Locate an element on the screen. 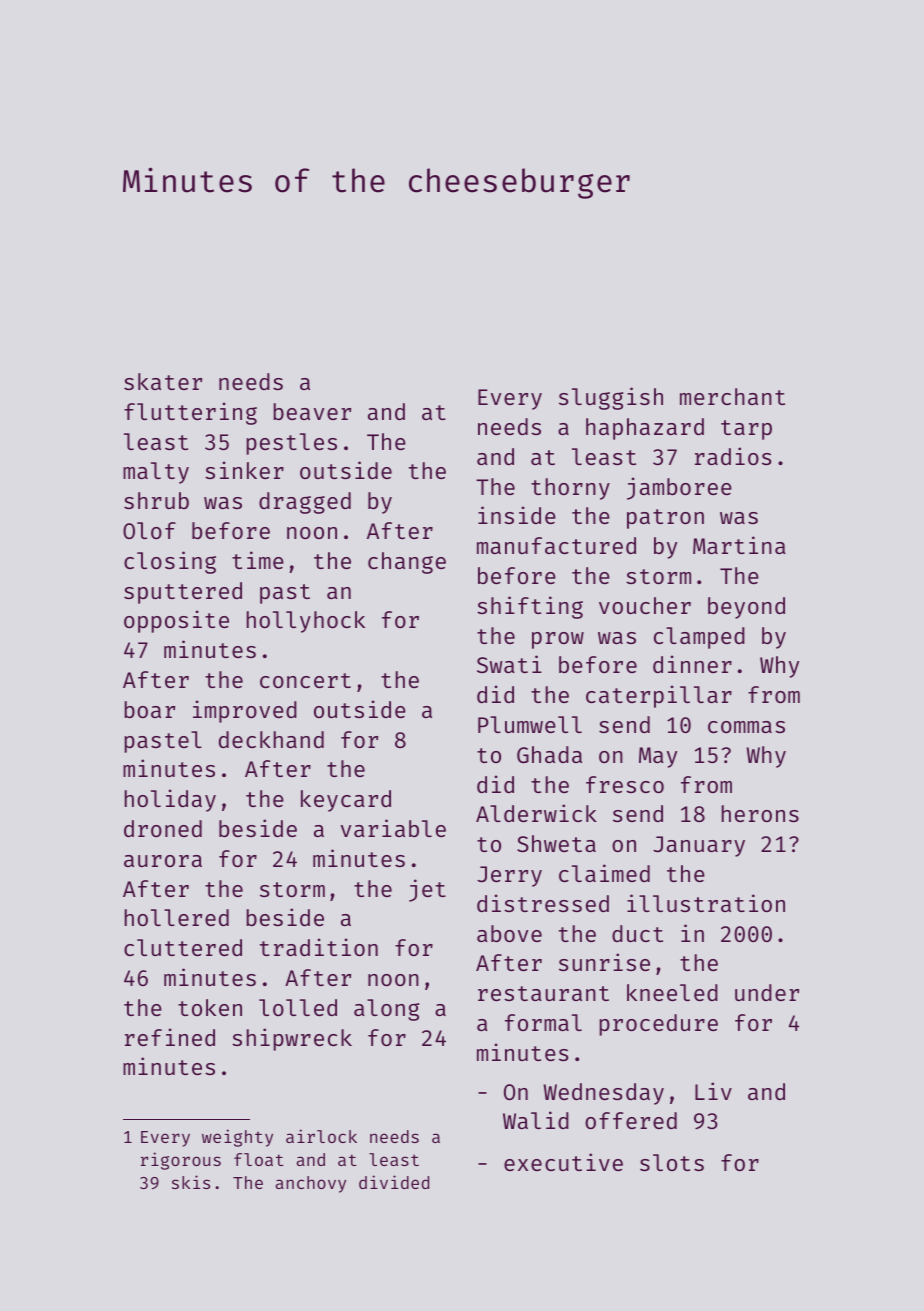  Martina is located at coordinates (739, 545).
